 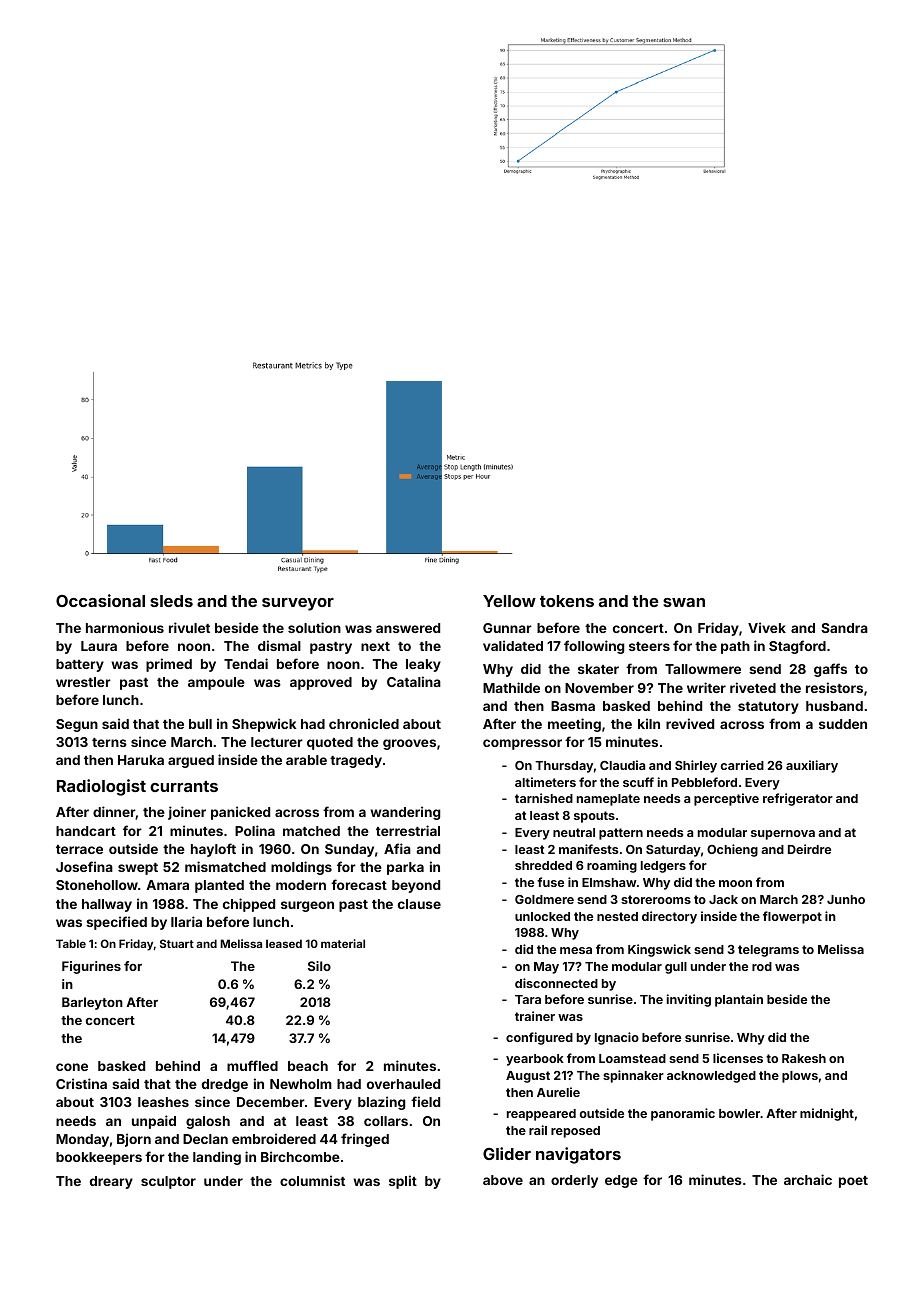 I want to click on sleds, so click(x=171, y=601).
